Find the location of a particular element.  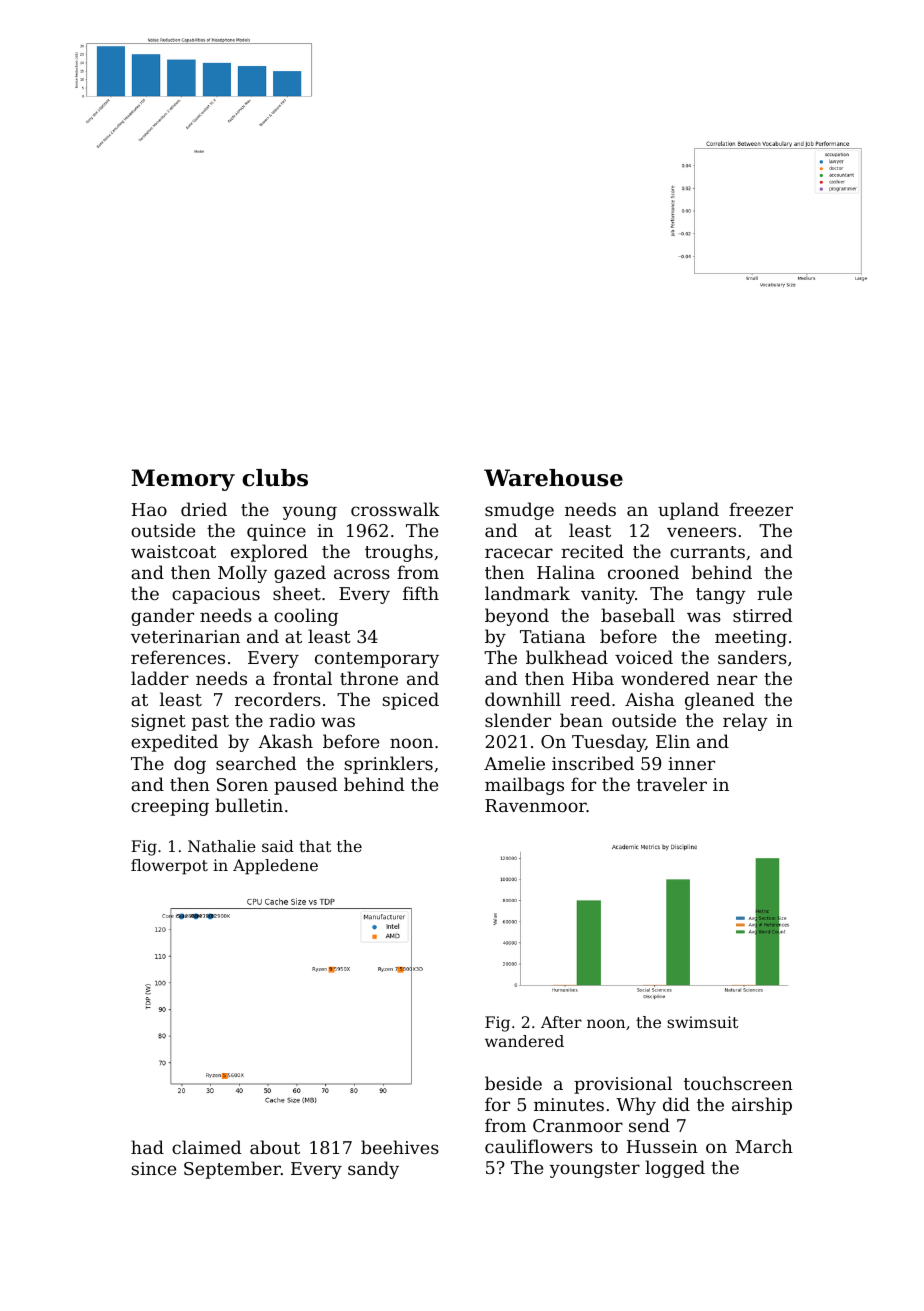

frontal is located at coordinates (302, 678).
